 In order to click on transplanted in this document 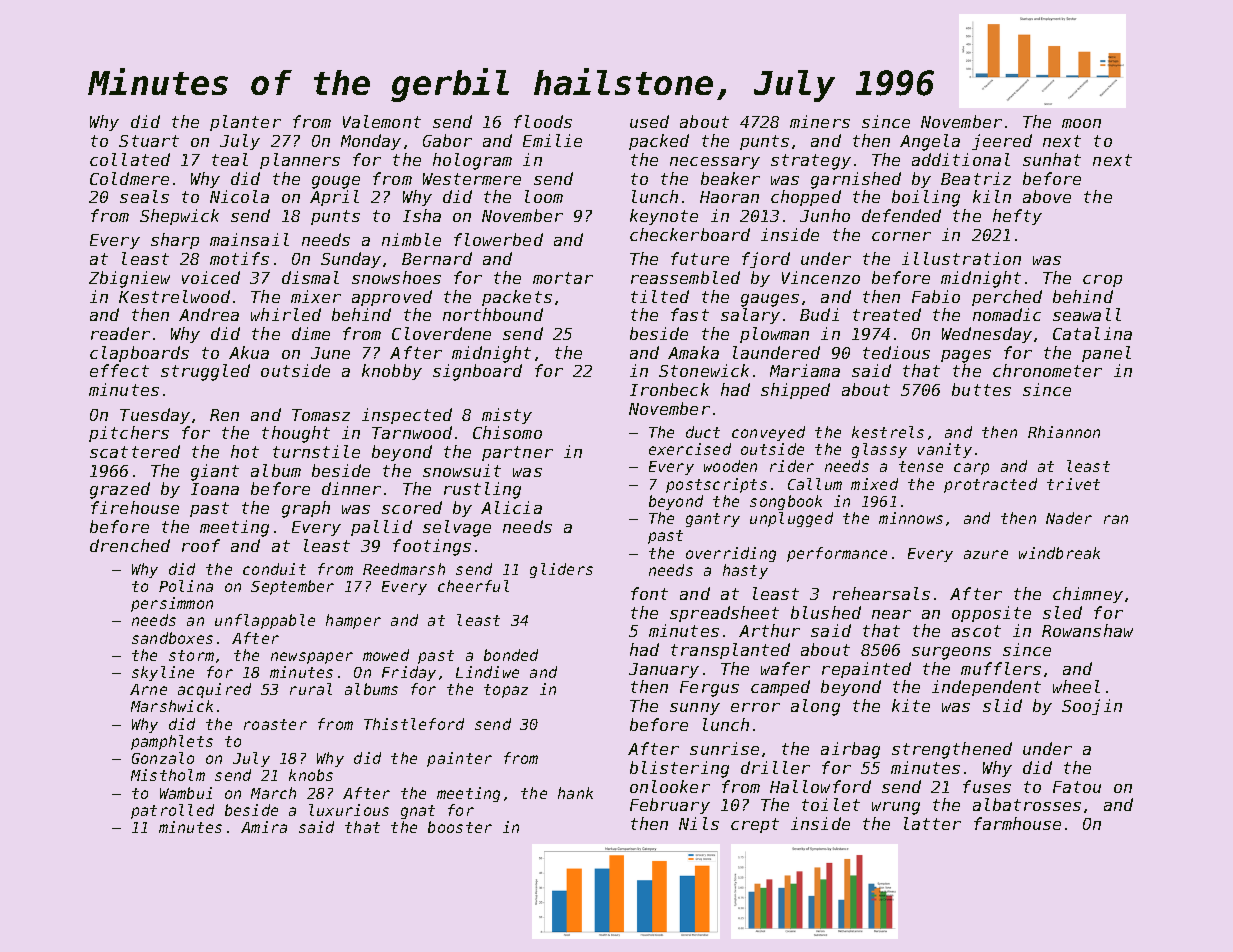, I will do `click(730, 651)`.
